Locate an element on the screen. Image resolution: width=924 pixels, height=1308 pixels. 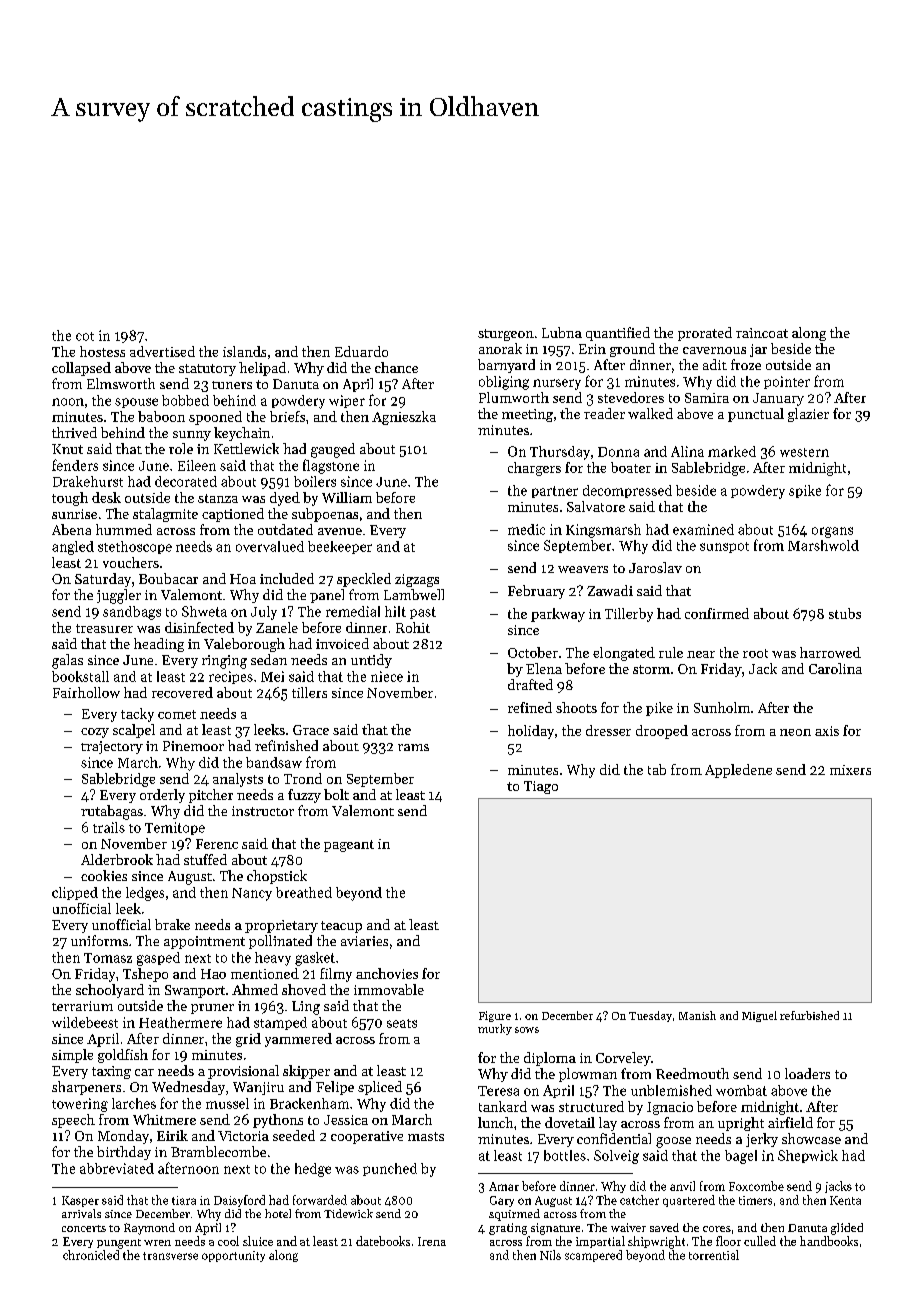
uniforms is located at coordinates (99, 940).
